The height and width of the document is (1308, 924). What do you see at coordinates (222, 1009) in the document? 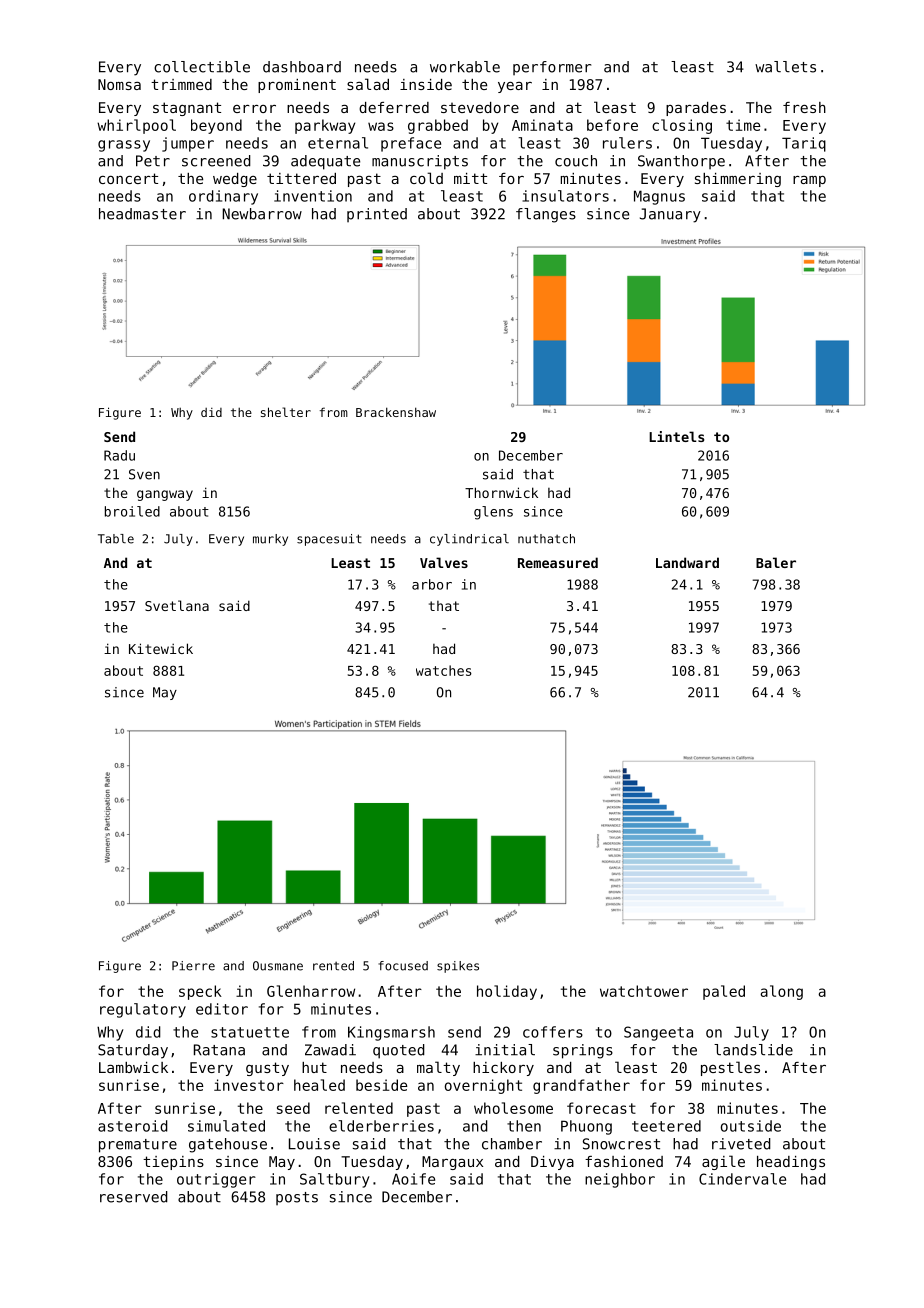
I see `editor` at bounding box center [222, 1009].
